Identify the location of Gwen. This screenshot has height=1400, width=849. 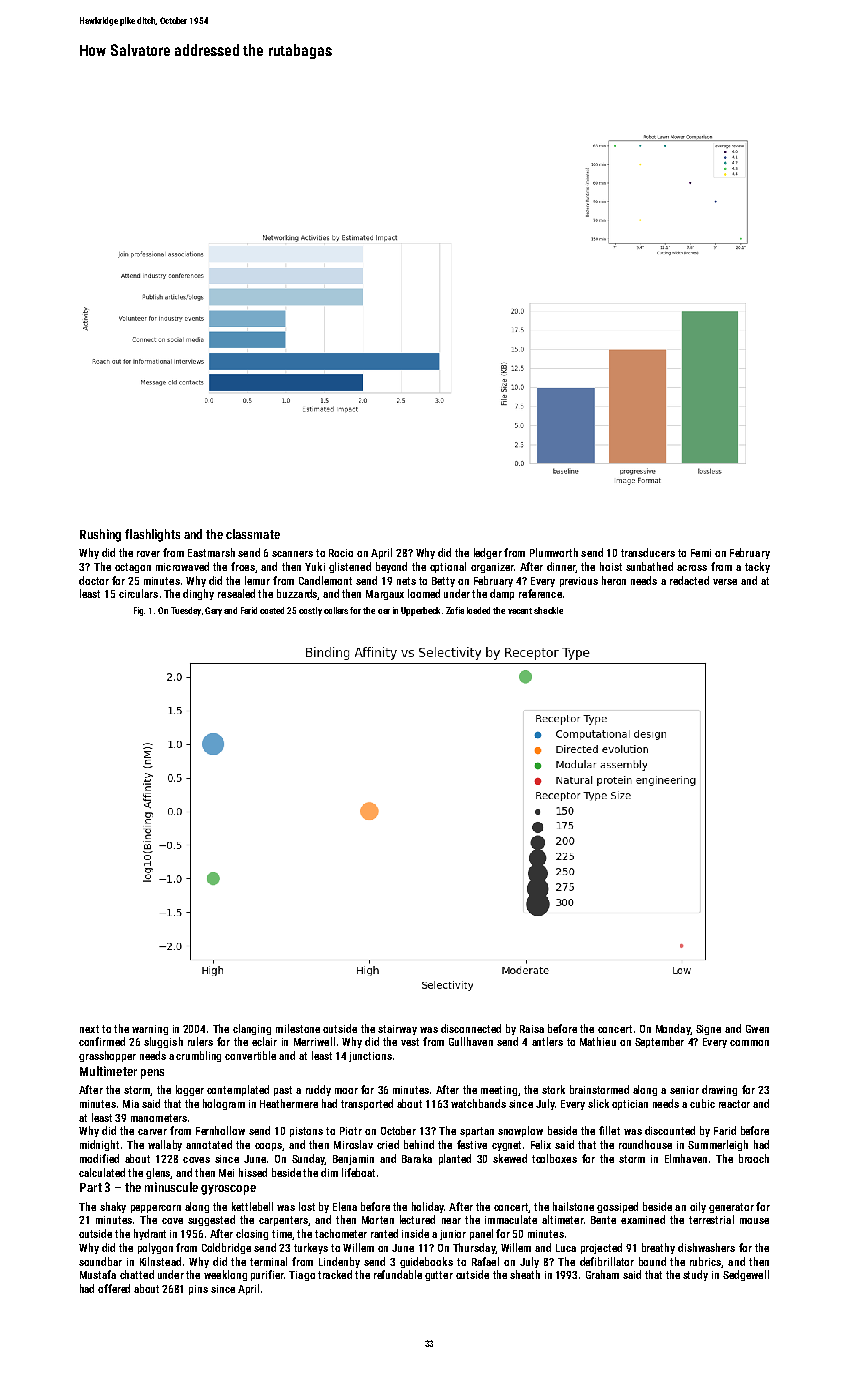
(757, 1029).
